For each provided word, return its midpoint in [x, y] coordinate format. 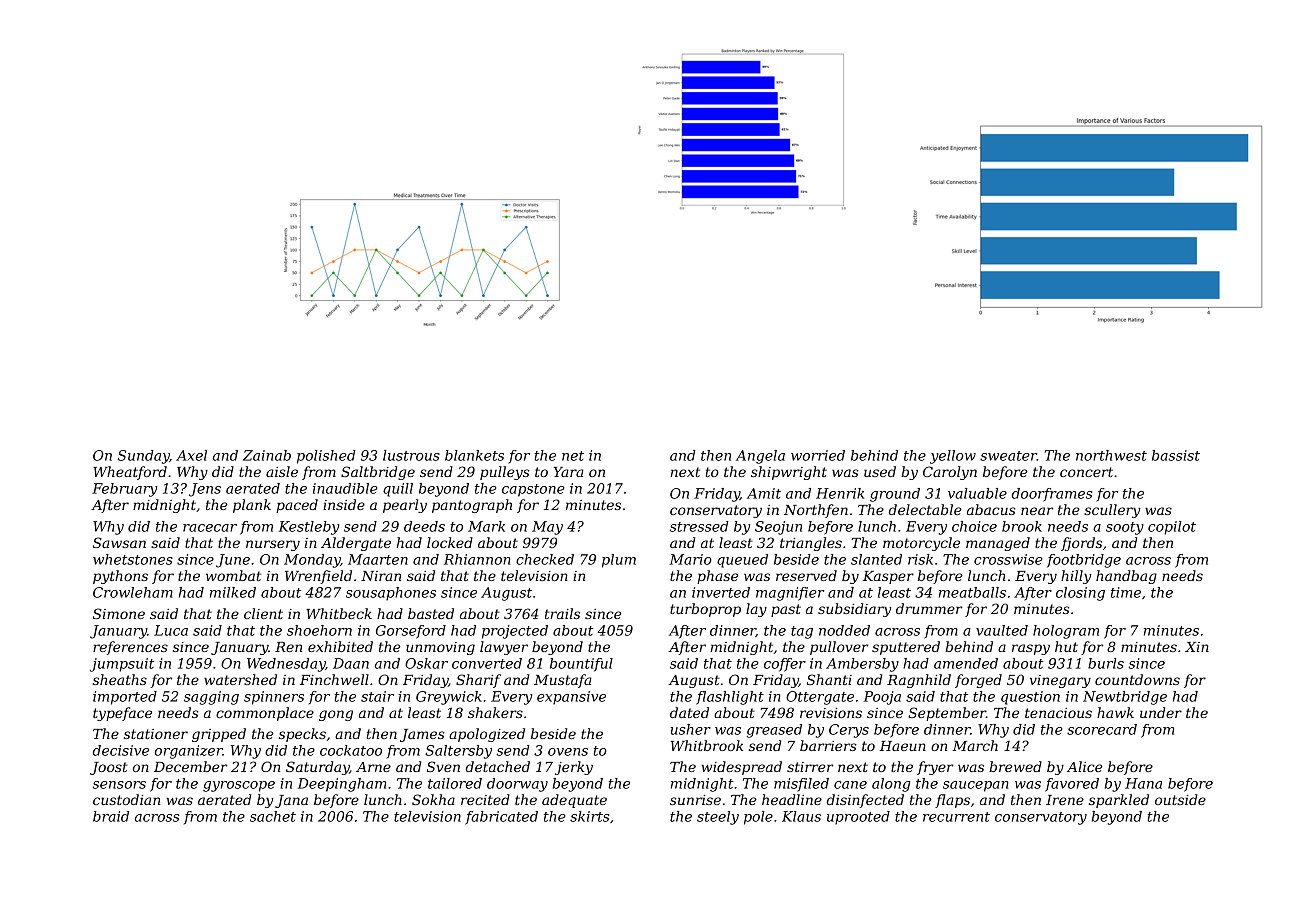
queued [742, 561]
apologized [487, 735]
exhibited [340, 646]
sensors [119, 785]
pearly [405, 506]
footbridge [1084, 561]
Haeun [903, 746]
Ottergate [820, 698]
